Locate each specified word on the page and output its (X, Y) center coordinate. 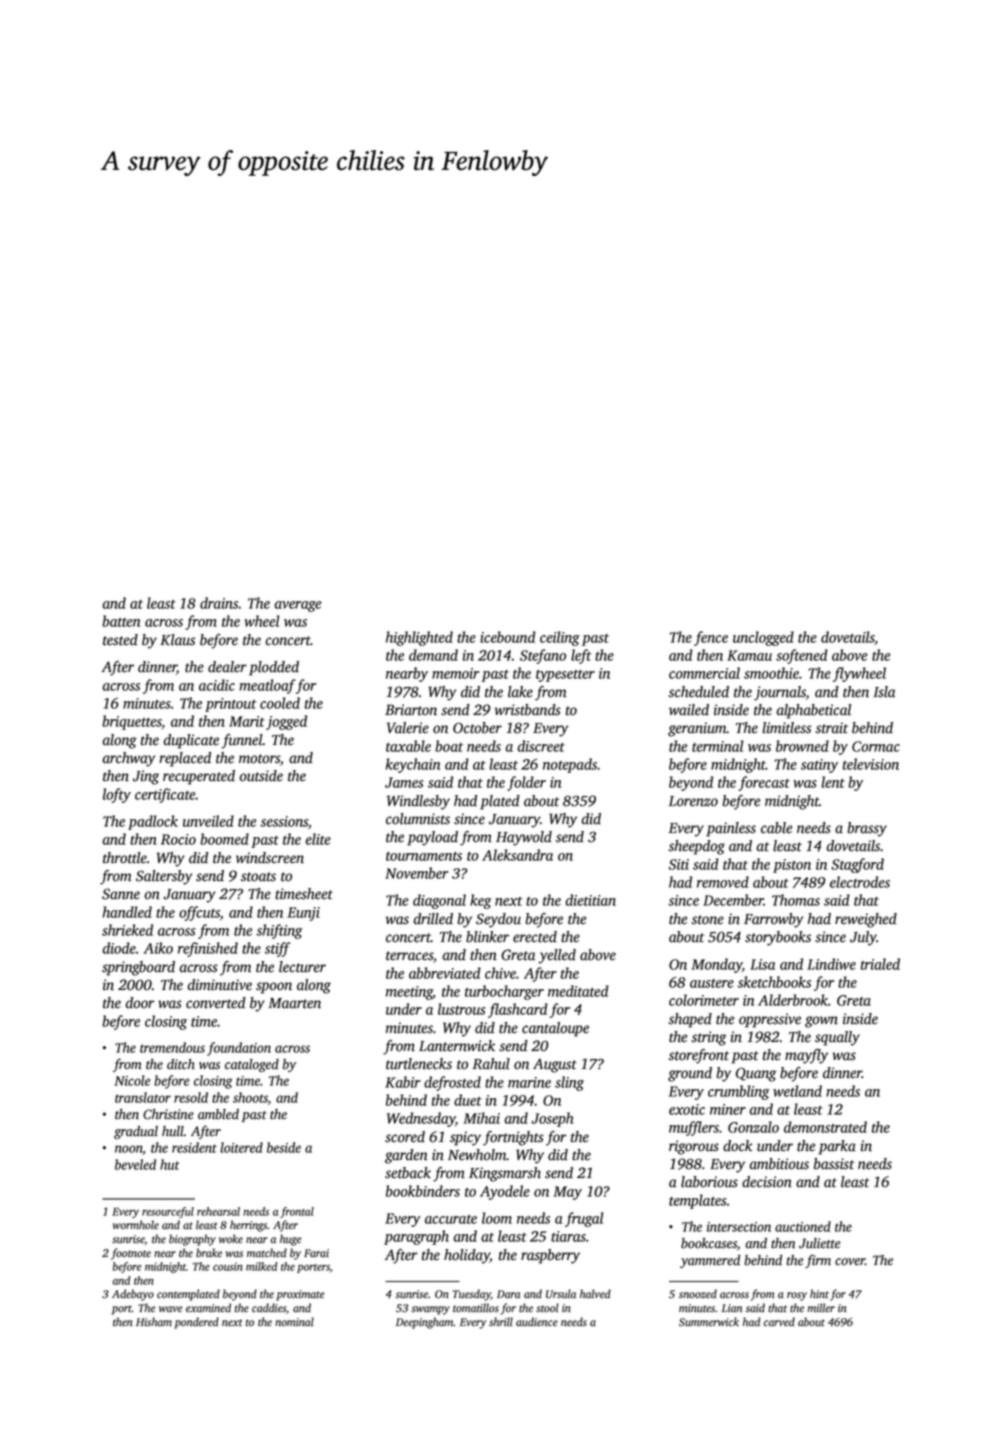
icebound (508, 637)
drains (219, 603)
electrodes (860, 882)
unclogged (763, 638)
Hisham (154, 1321)
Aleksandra (517, 855)
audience (537, 1321)
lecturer (302, 967)
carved (779, 1321)
